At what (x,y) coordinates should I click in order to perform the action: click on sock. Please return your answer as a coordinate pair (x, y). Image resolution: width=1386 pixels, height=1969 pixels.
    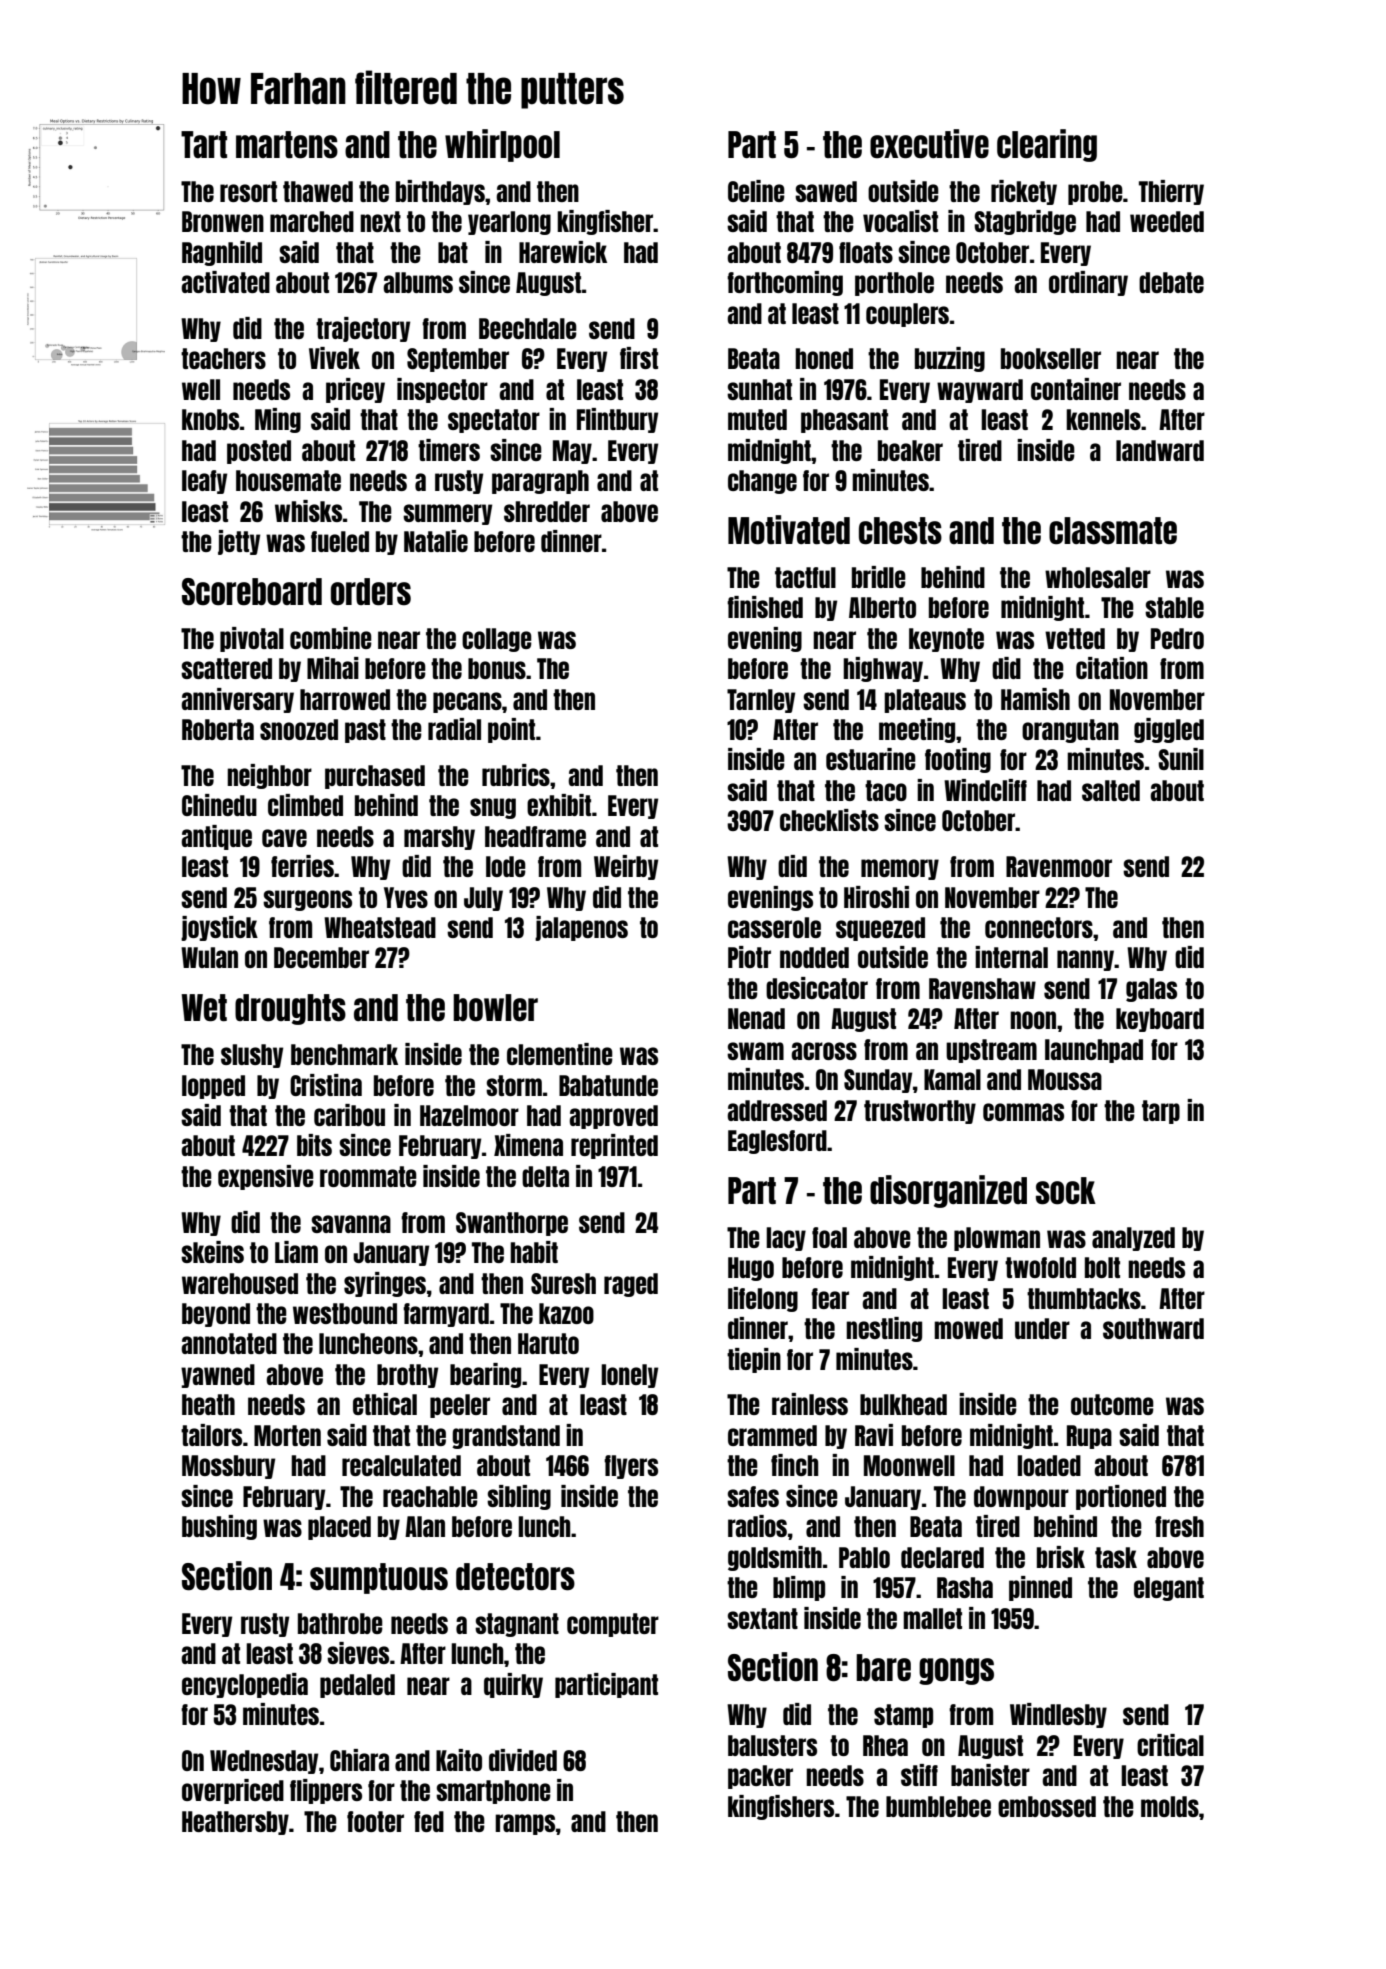
    Looking at the image, I should click on (1066, 1191).
